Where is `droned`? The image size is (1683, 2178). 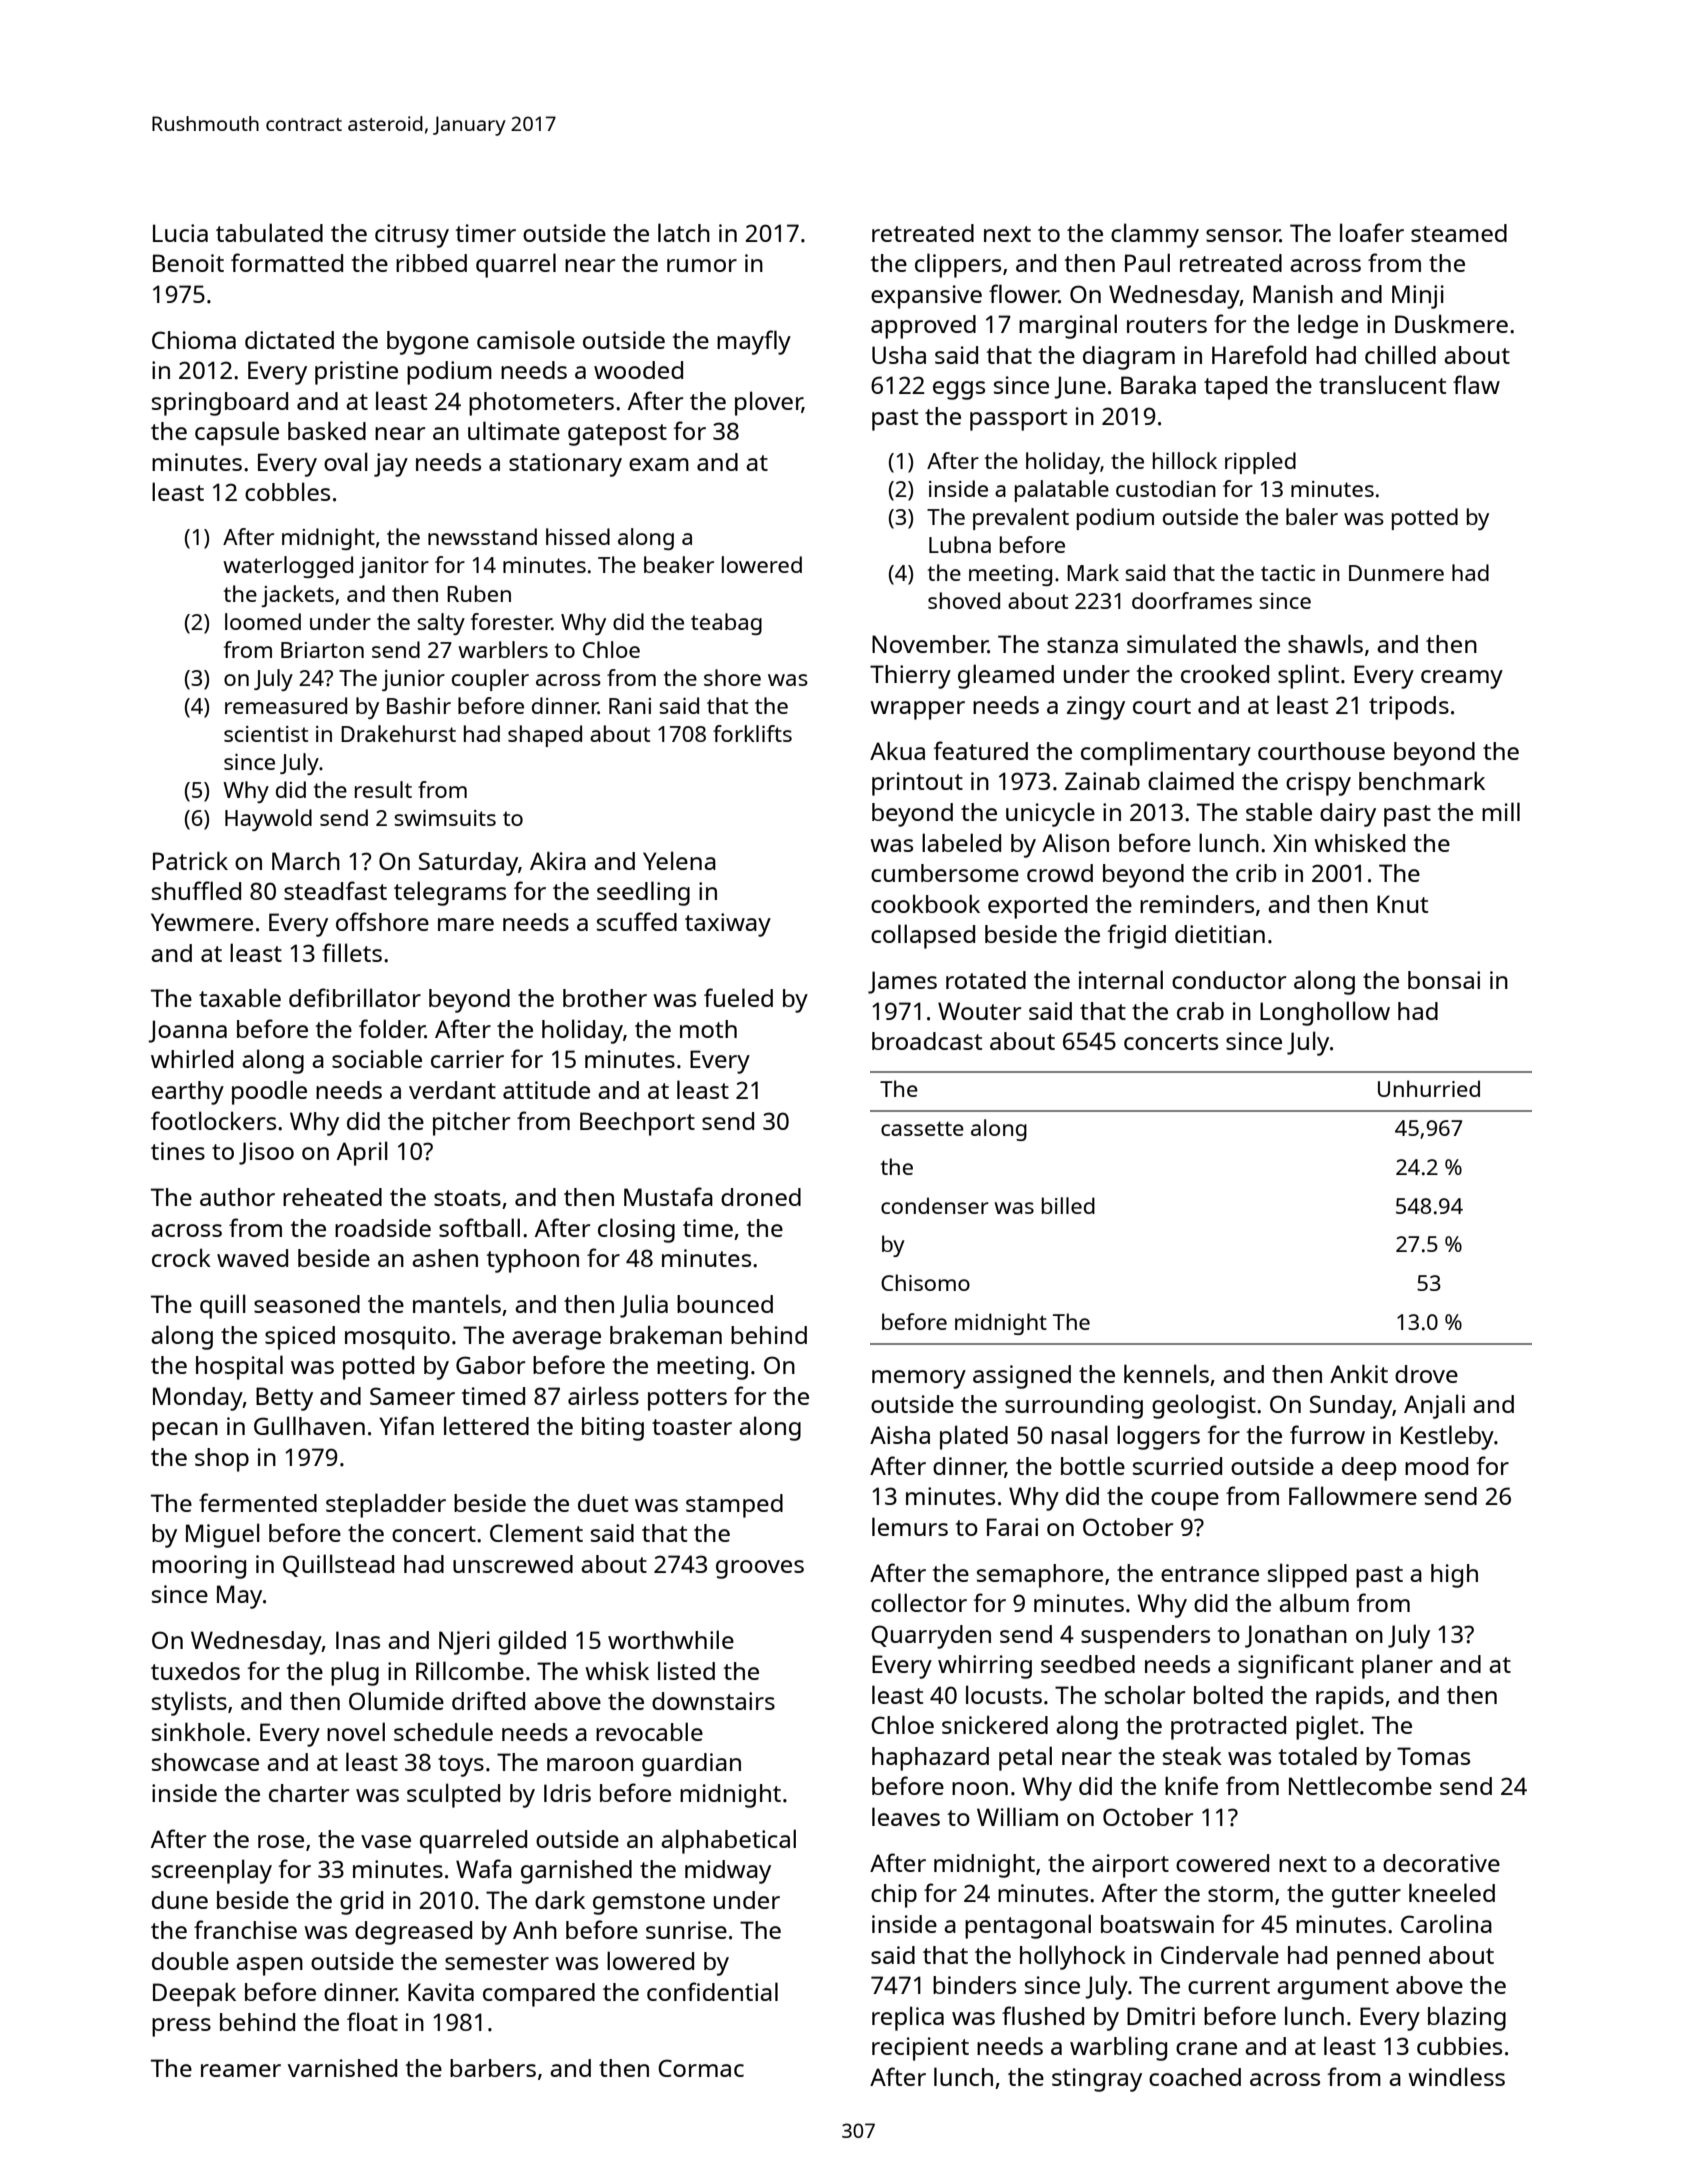 droned is located at coordinates (761, 1197).
